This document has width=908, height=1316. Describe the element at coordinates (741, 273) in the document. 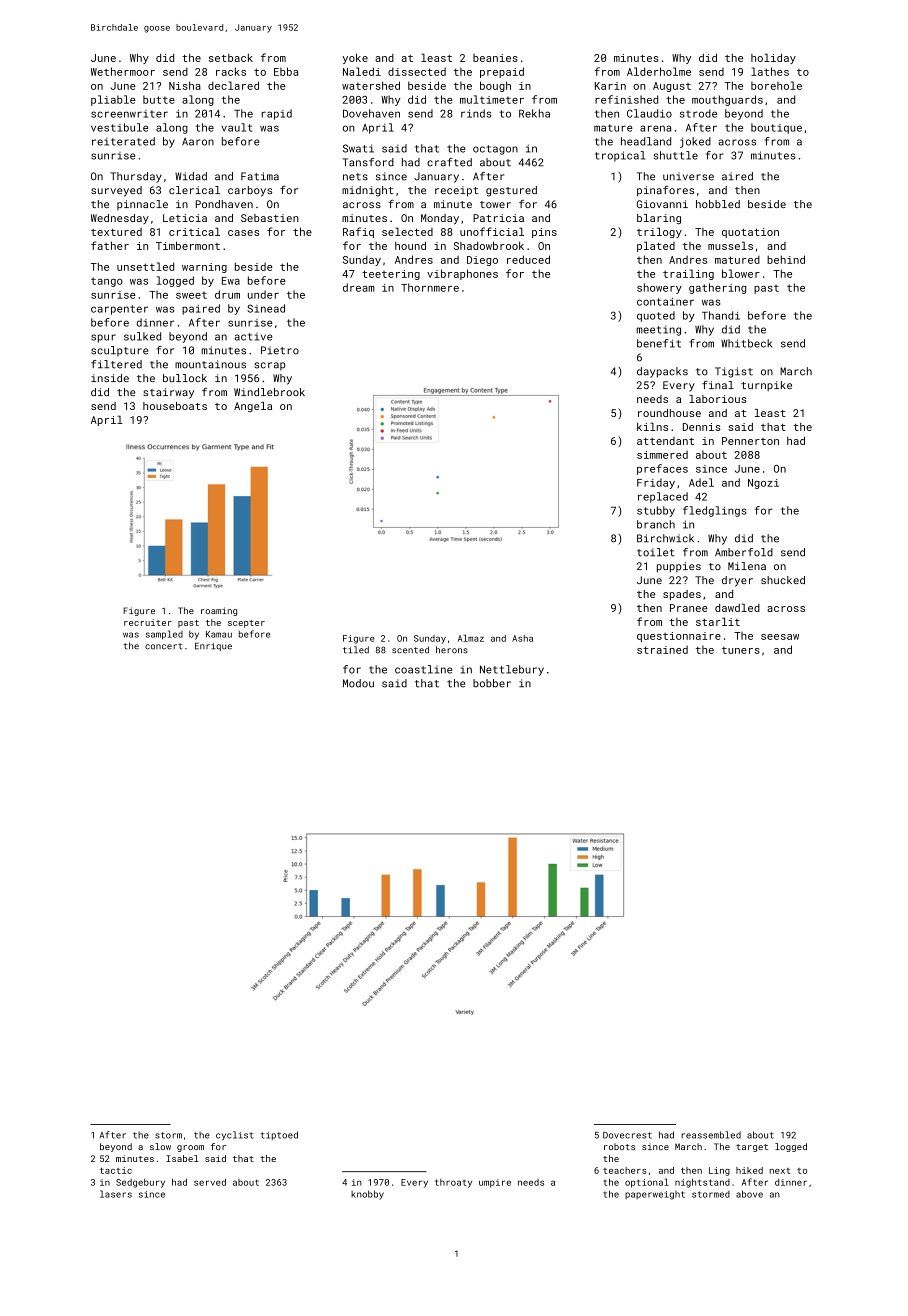

I see `blower` at that location.
